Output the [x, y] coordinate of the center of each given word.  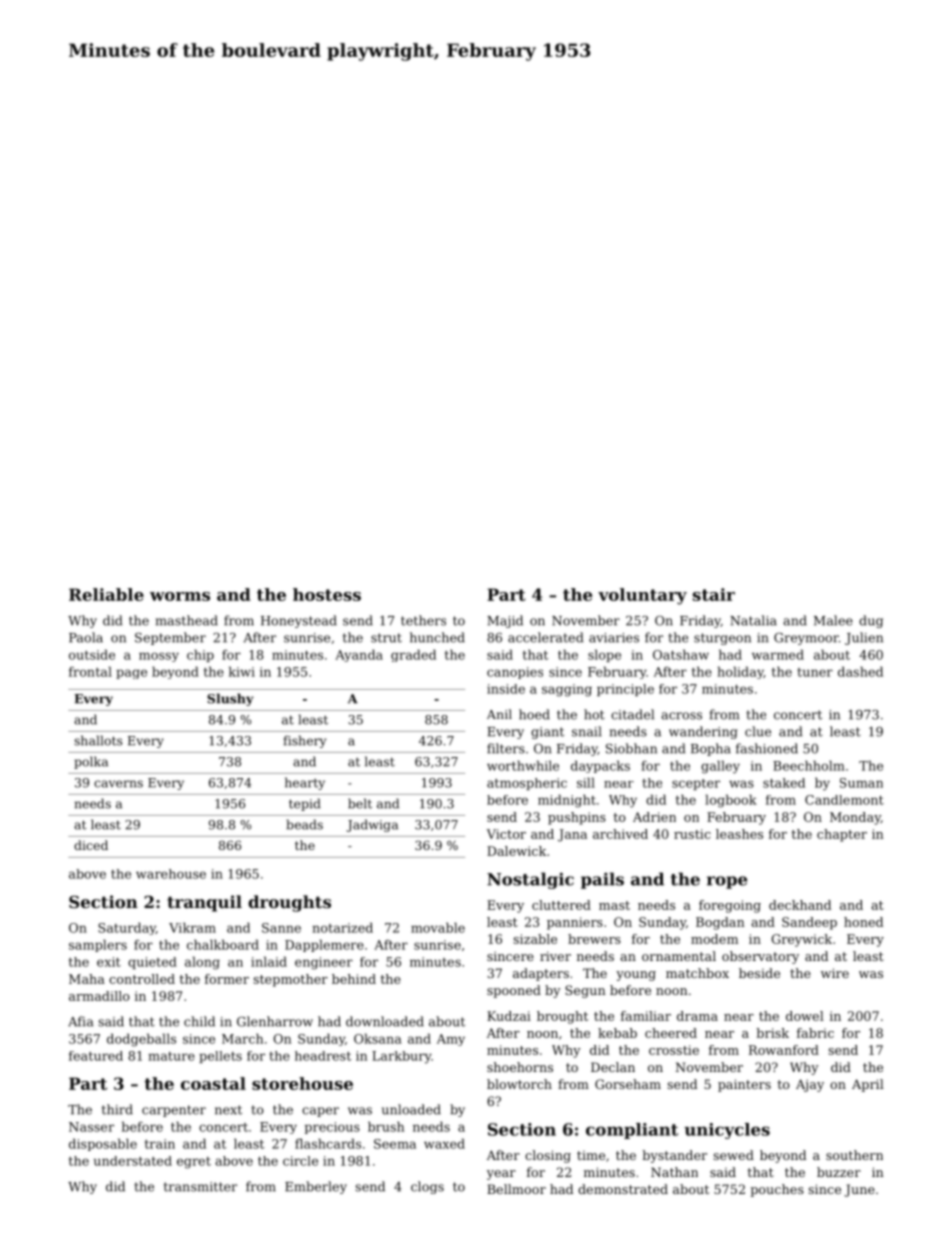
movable [438, 927]
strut [386, 638]
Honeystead [299, 621]
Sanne [281, 928]
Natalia [753, 620]
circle [300, 1161]
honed [863, 922]
